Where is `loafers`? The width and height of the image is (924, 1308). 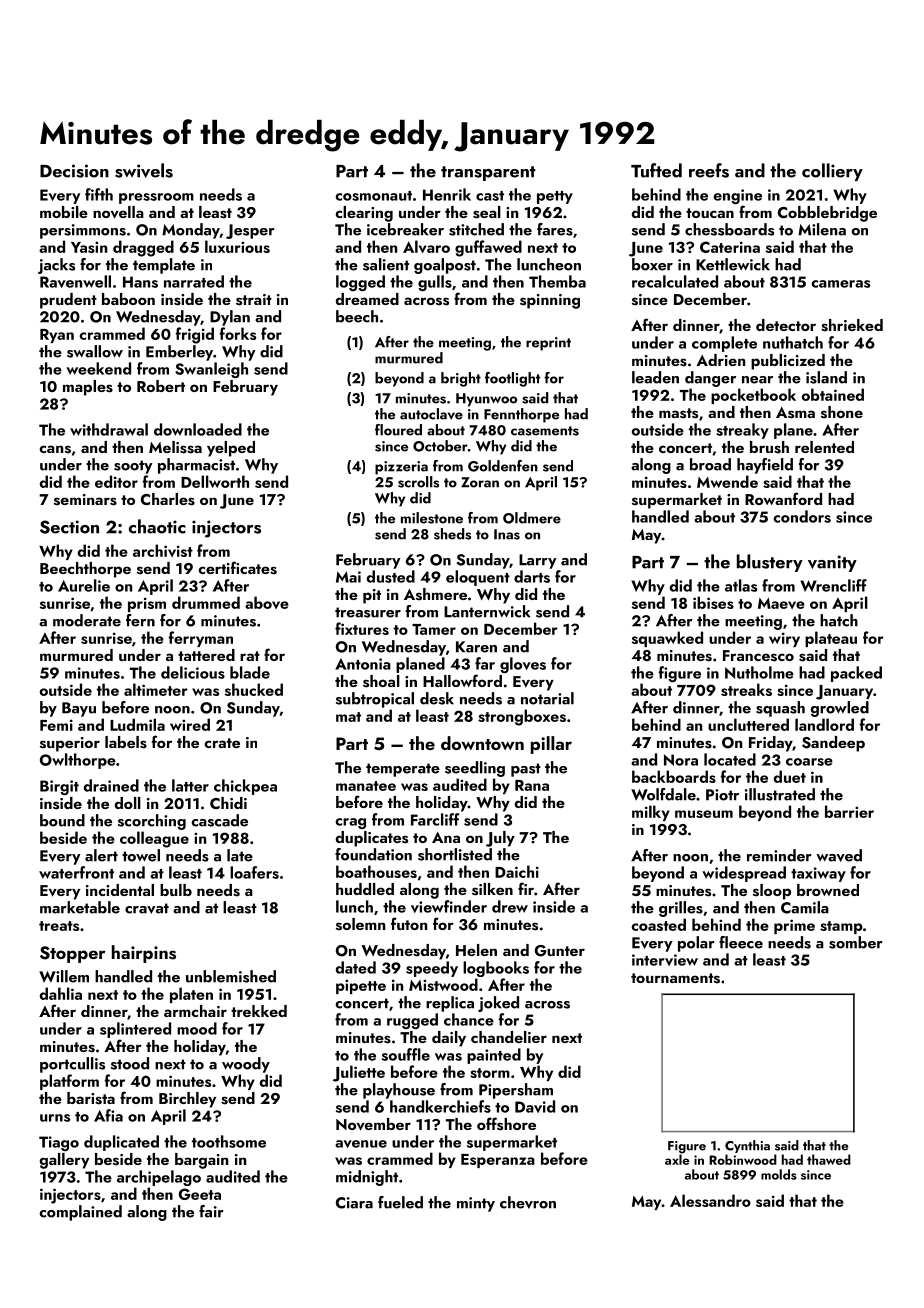 loafers is located at coordinates (254, 872).
